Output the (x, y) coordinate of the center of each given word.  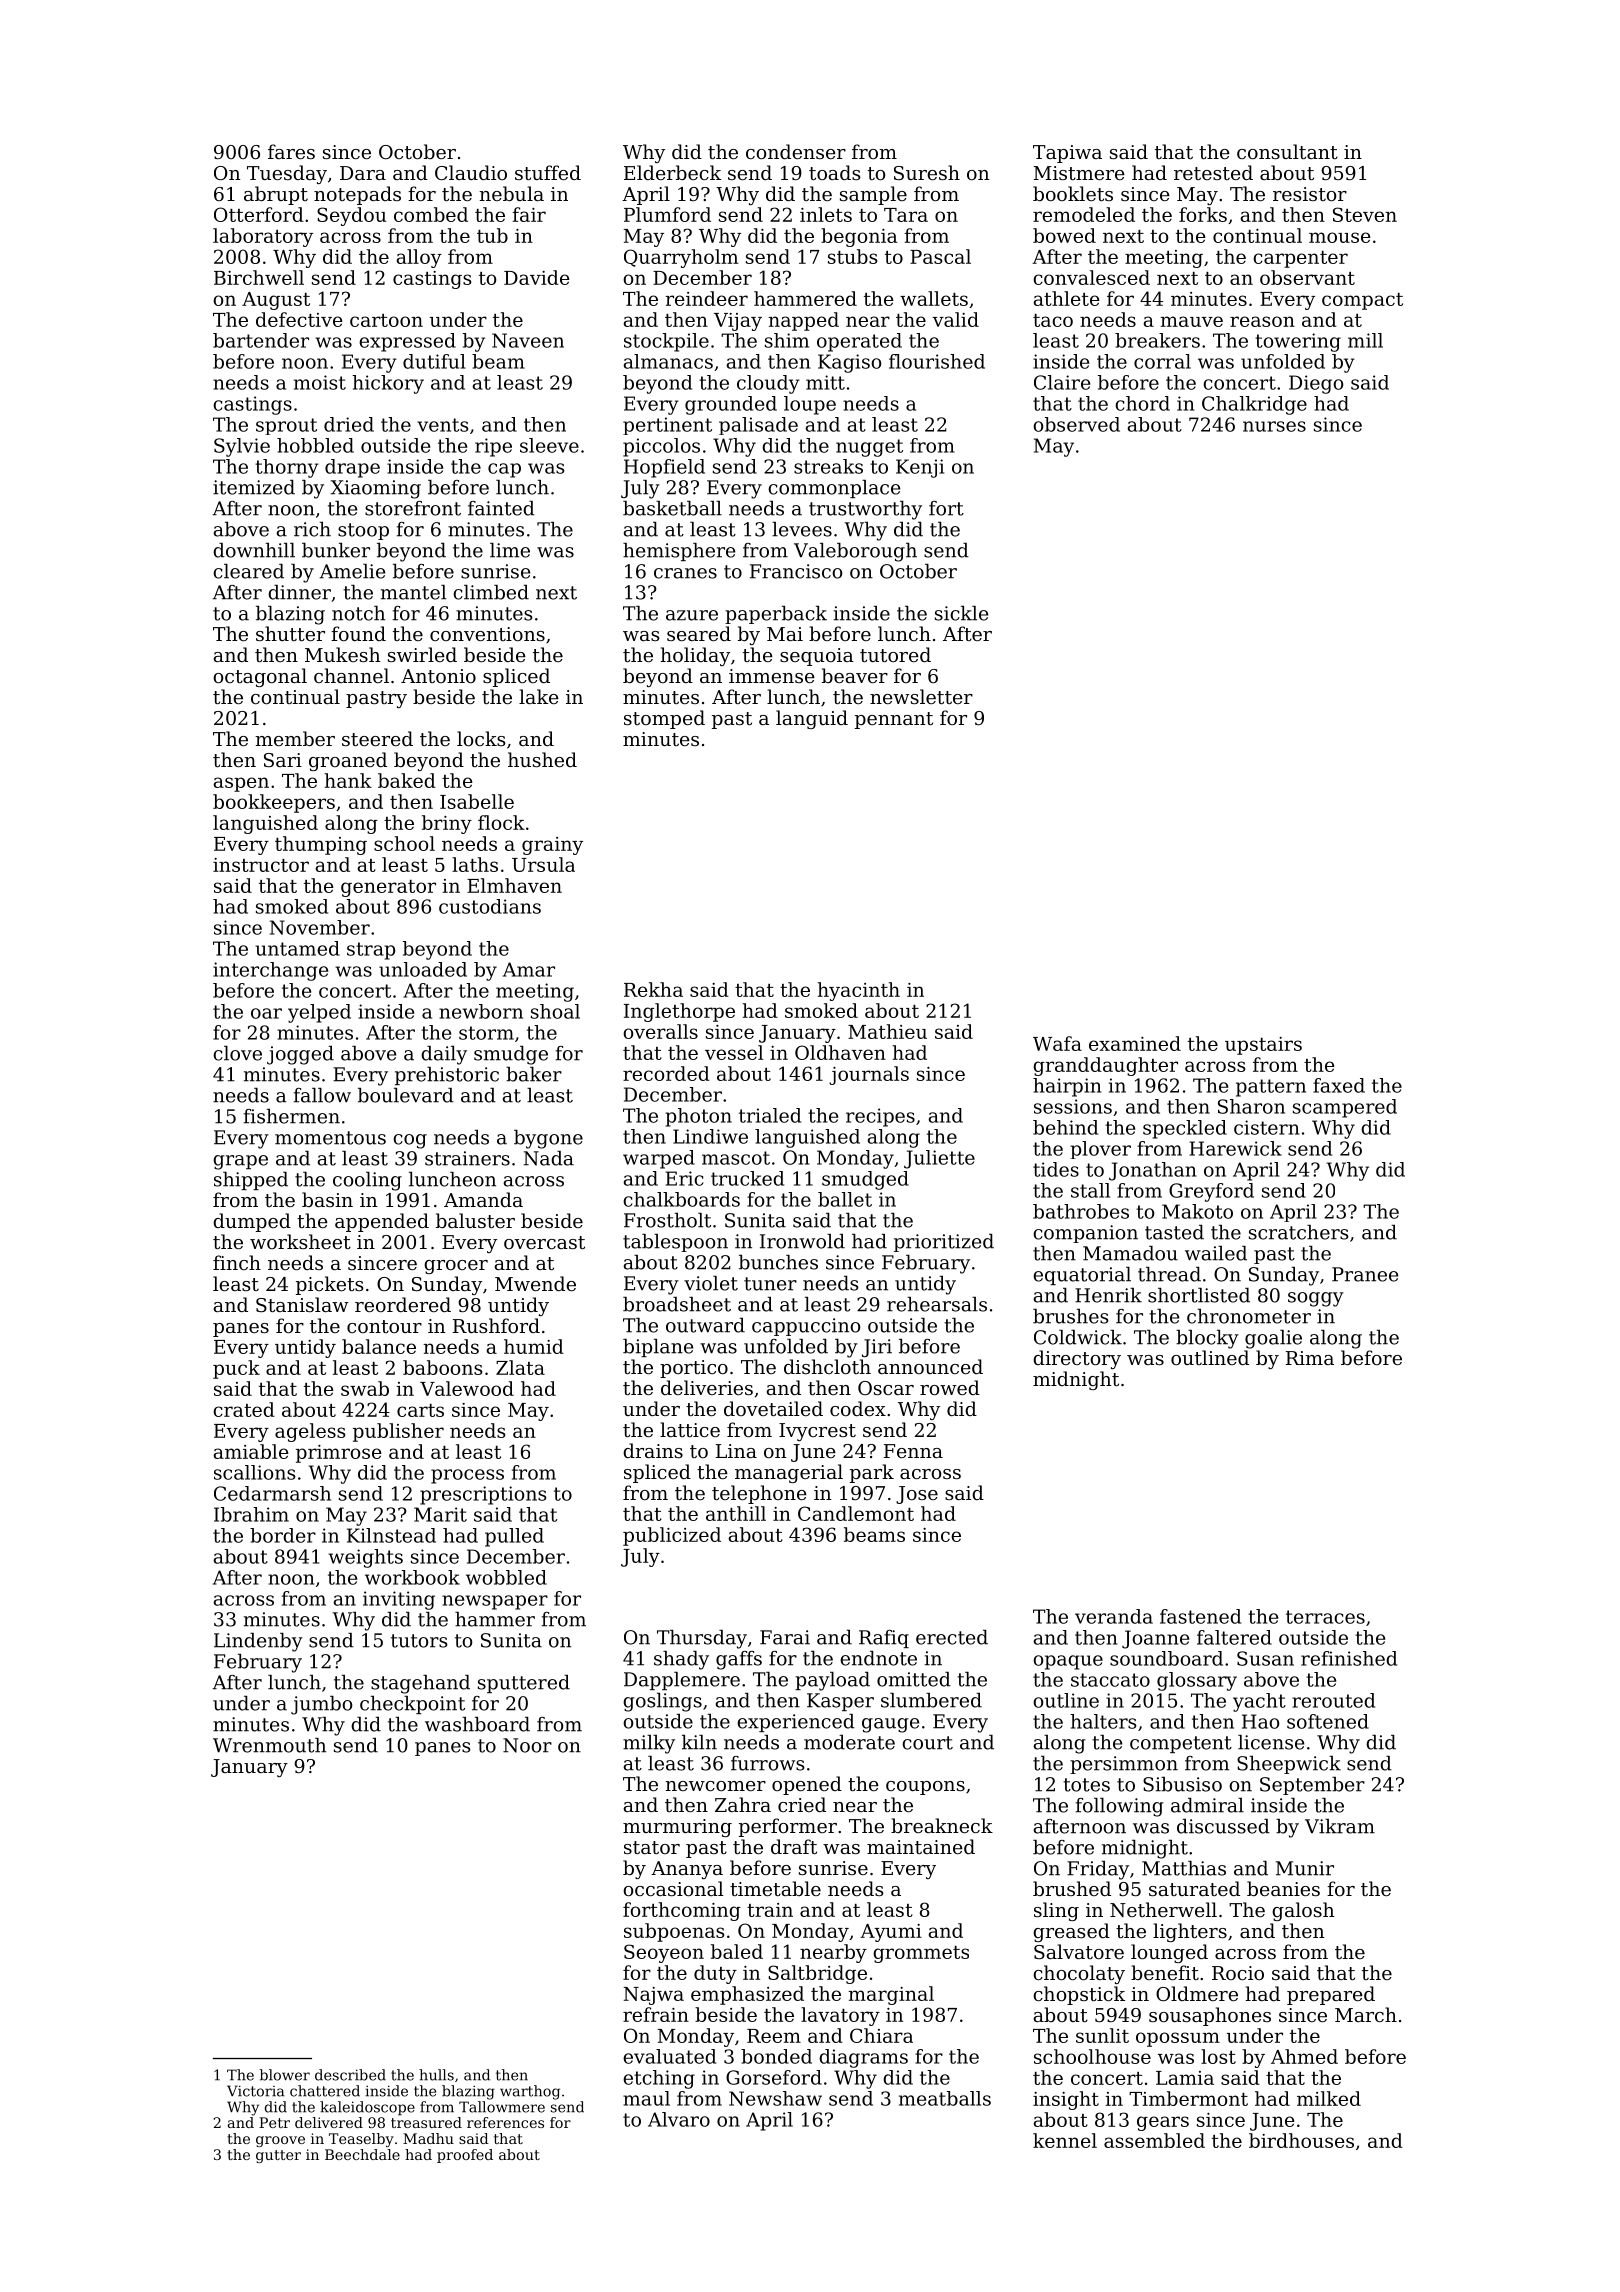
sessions (1073, 1106)
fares (291, 151)
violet (711, 1283)
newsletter (921, 696)
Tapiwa (1067, 154)
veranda (1114, 1616)
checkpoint (412, 1705)
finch (237, 1262)
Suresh (927, 172)
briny (447, 824)
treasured (426, 2122)
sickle (961, 613)
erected (952, 1637)
